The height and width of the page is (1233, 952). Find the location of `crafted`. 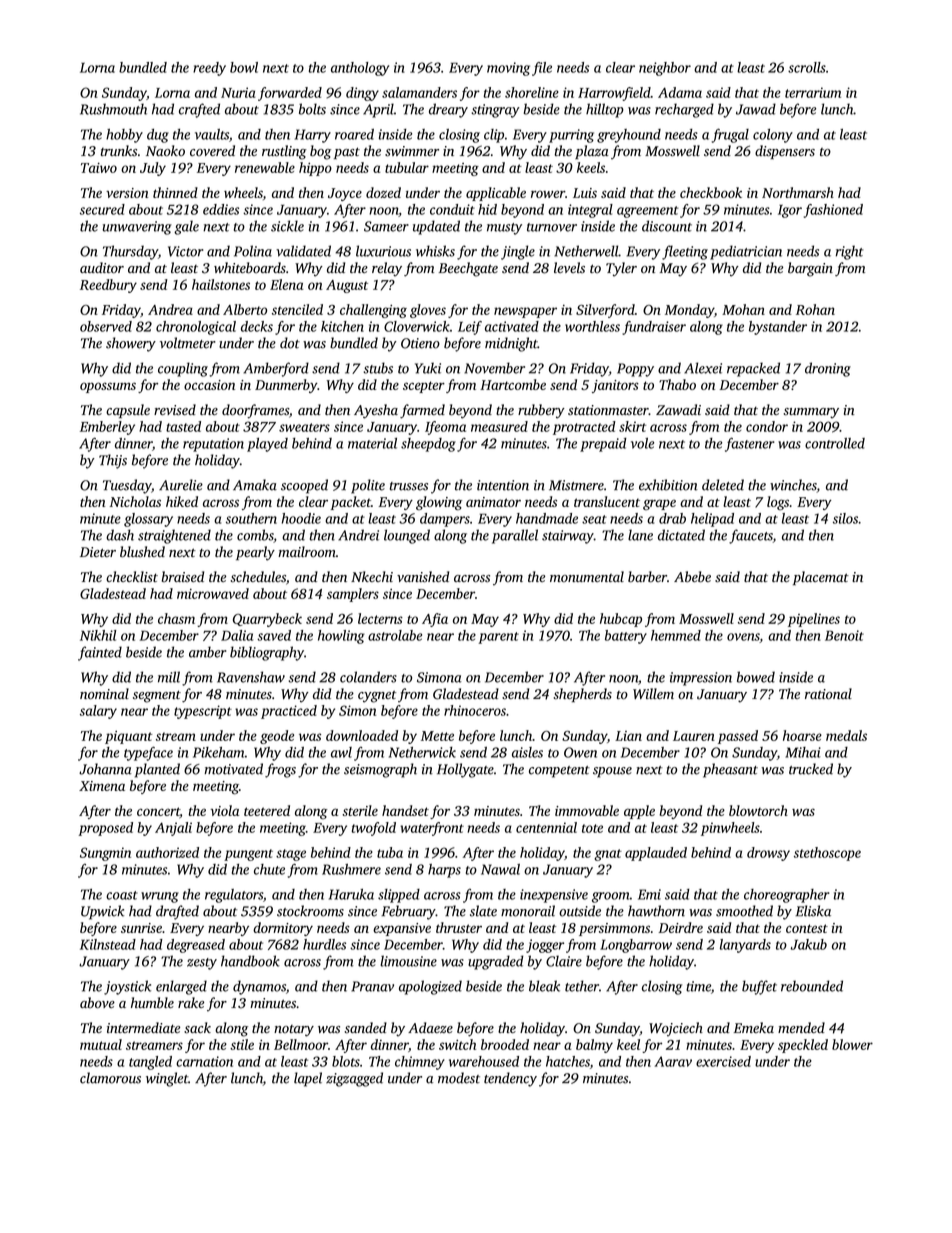

crafted is located at coordinates (199, 110).
